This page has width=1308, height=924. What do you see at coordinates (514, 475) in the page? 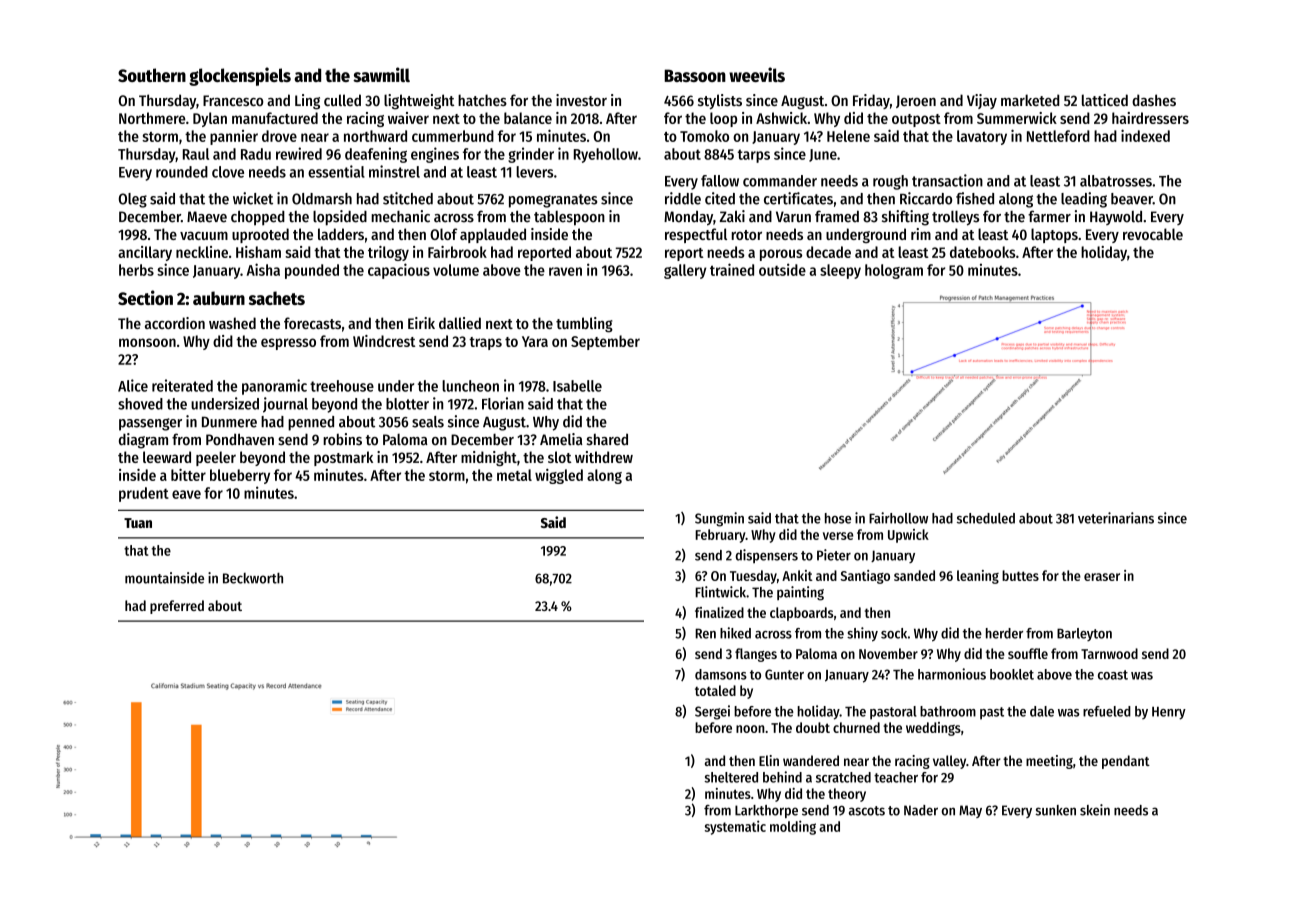
I see `metal` at bounding box center [514, 475].
